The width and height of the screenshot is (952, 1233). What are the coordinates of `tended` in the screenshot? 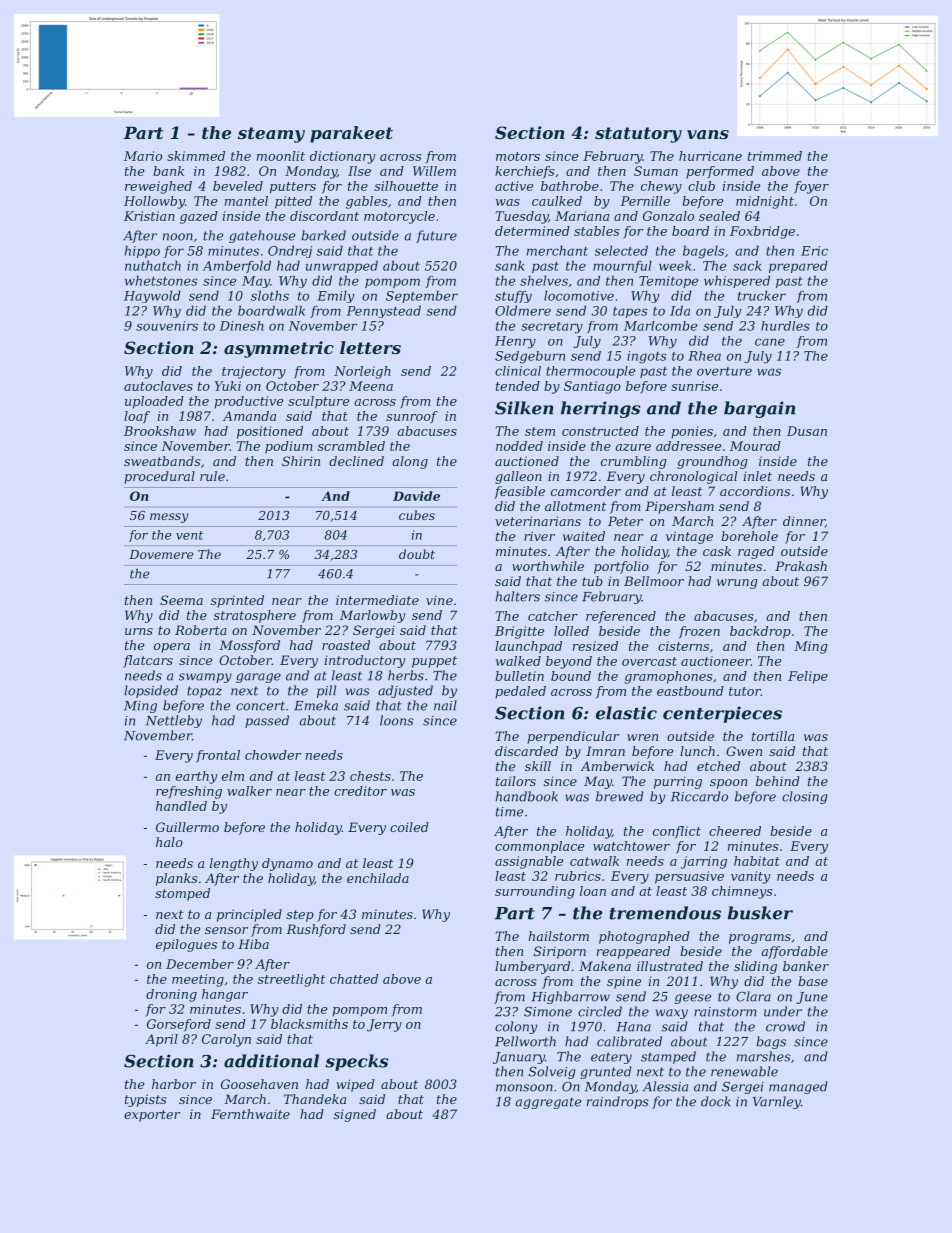 It's located at (518, 386).
